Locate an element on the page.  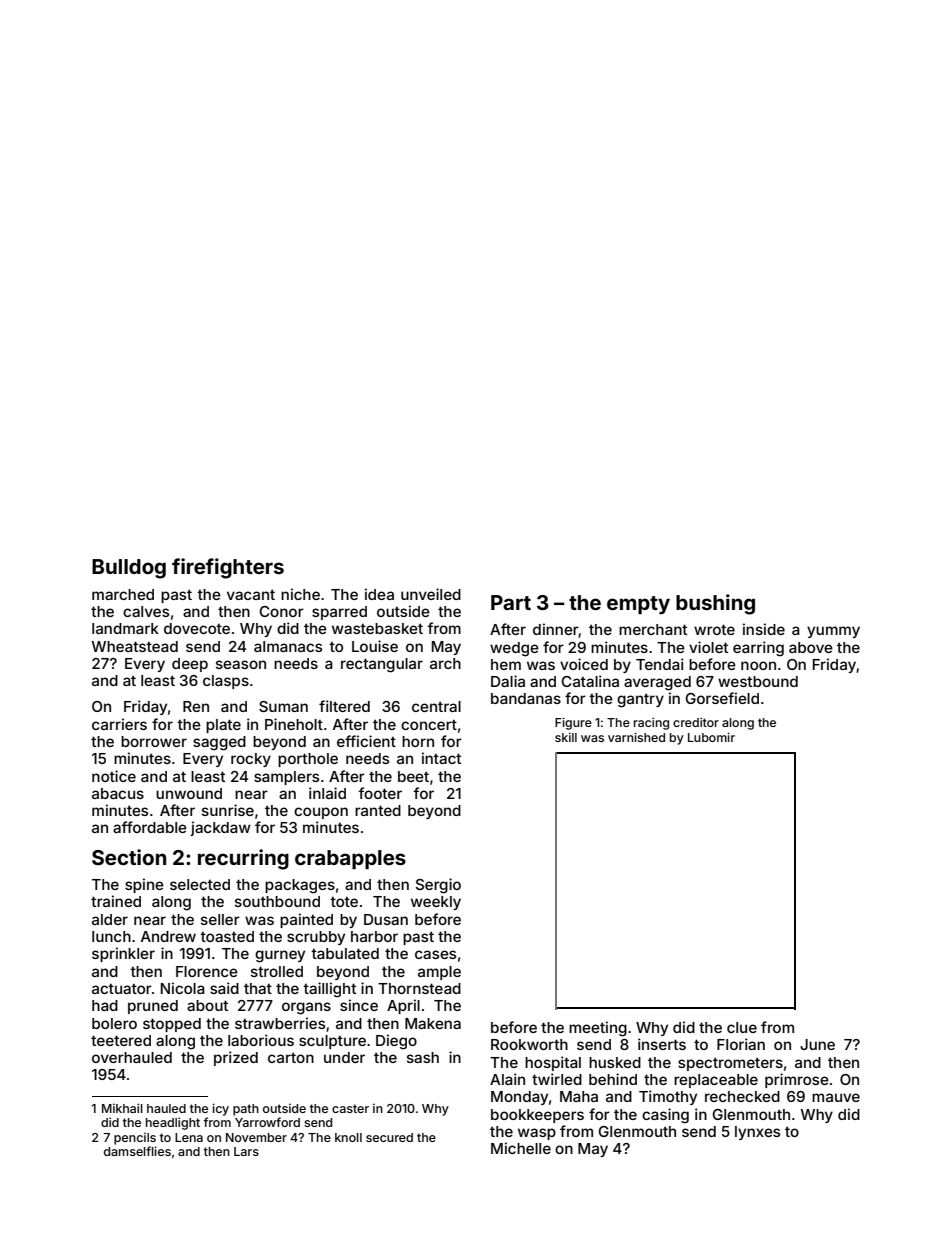
headlight is located at coordinates (173, 1123).
